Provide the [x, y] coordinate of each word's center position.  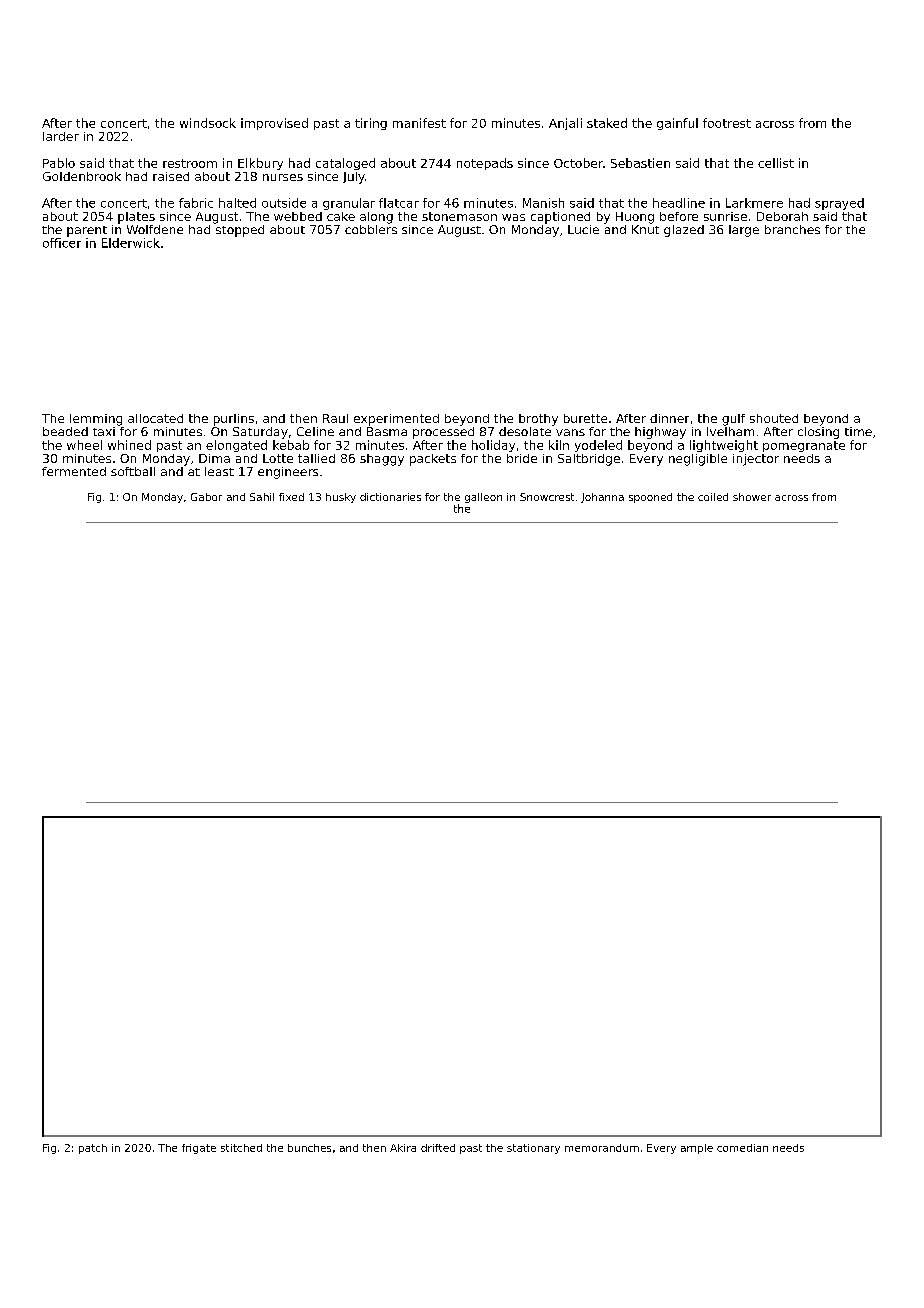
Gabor [206, 497]
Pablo [59, 163]
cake [341, 216]
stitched [241, 1148]
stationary [533, 1149]
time [858, 431]
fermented [74, 471]
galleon [483, 498]
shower [752, 497]
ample [697, 1149]
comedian [742, 1148]
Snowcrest [547, 497]
